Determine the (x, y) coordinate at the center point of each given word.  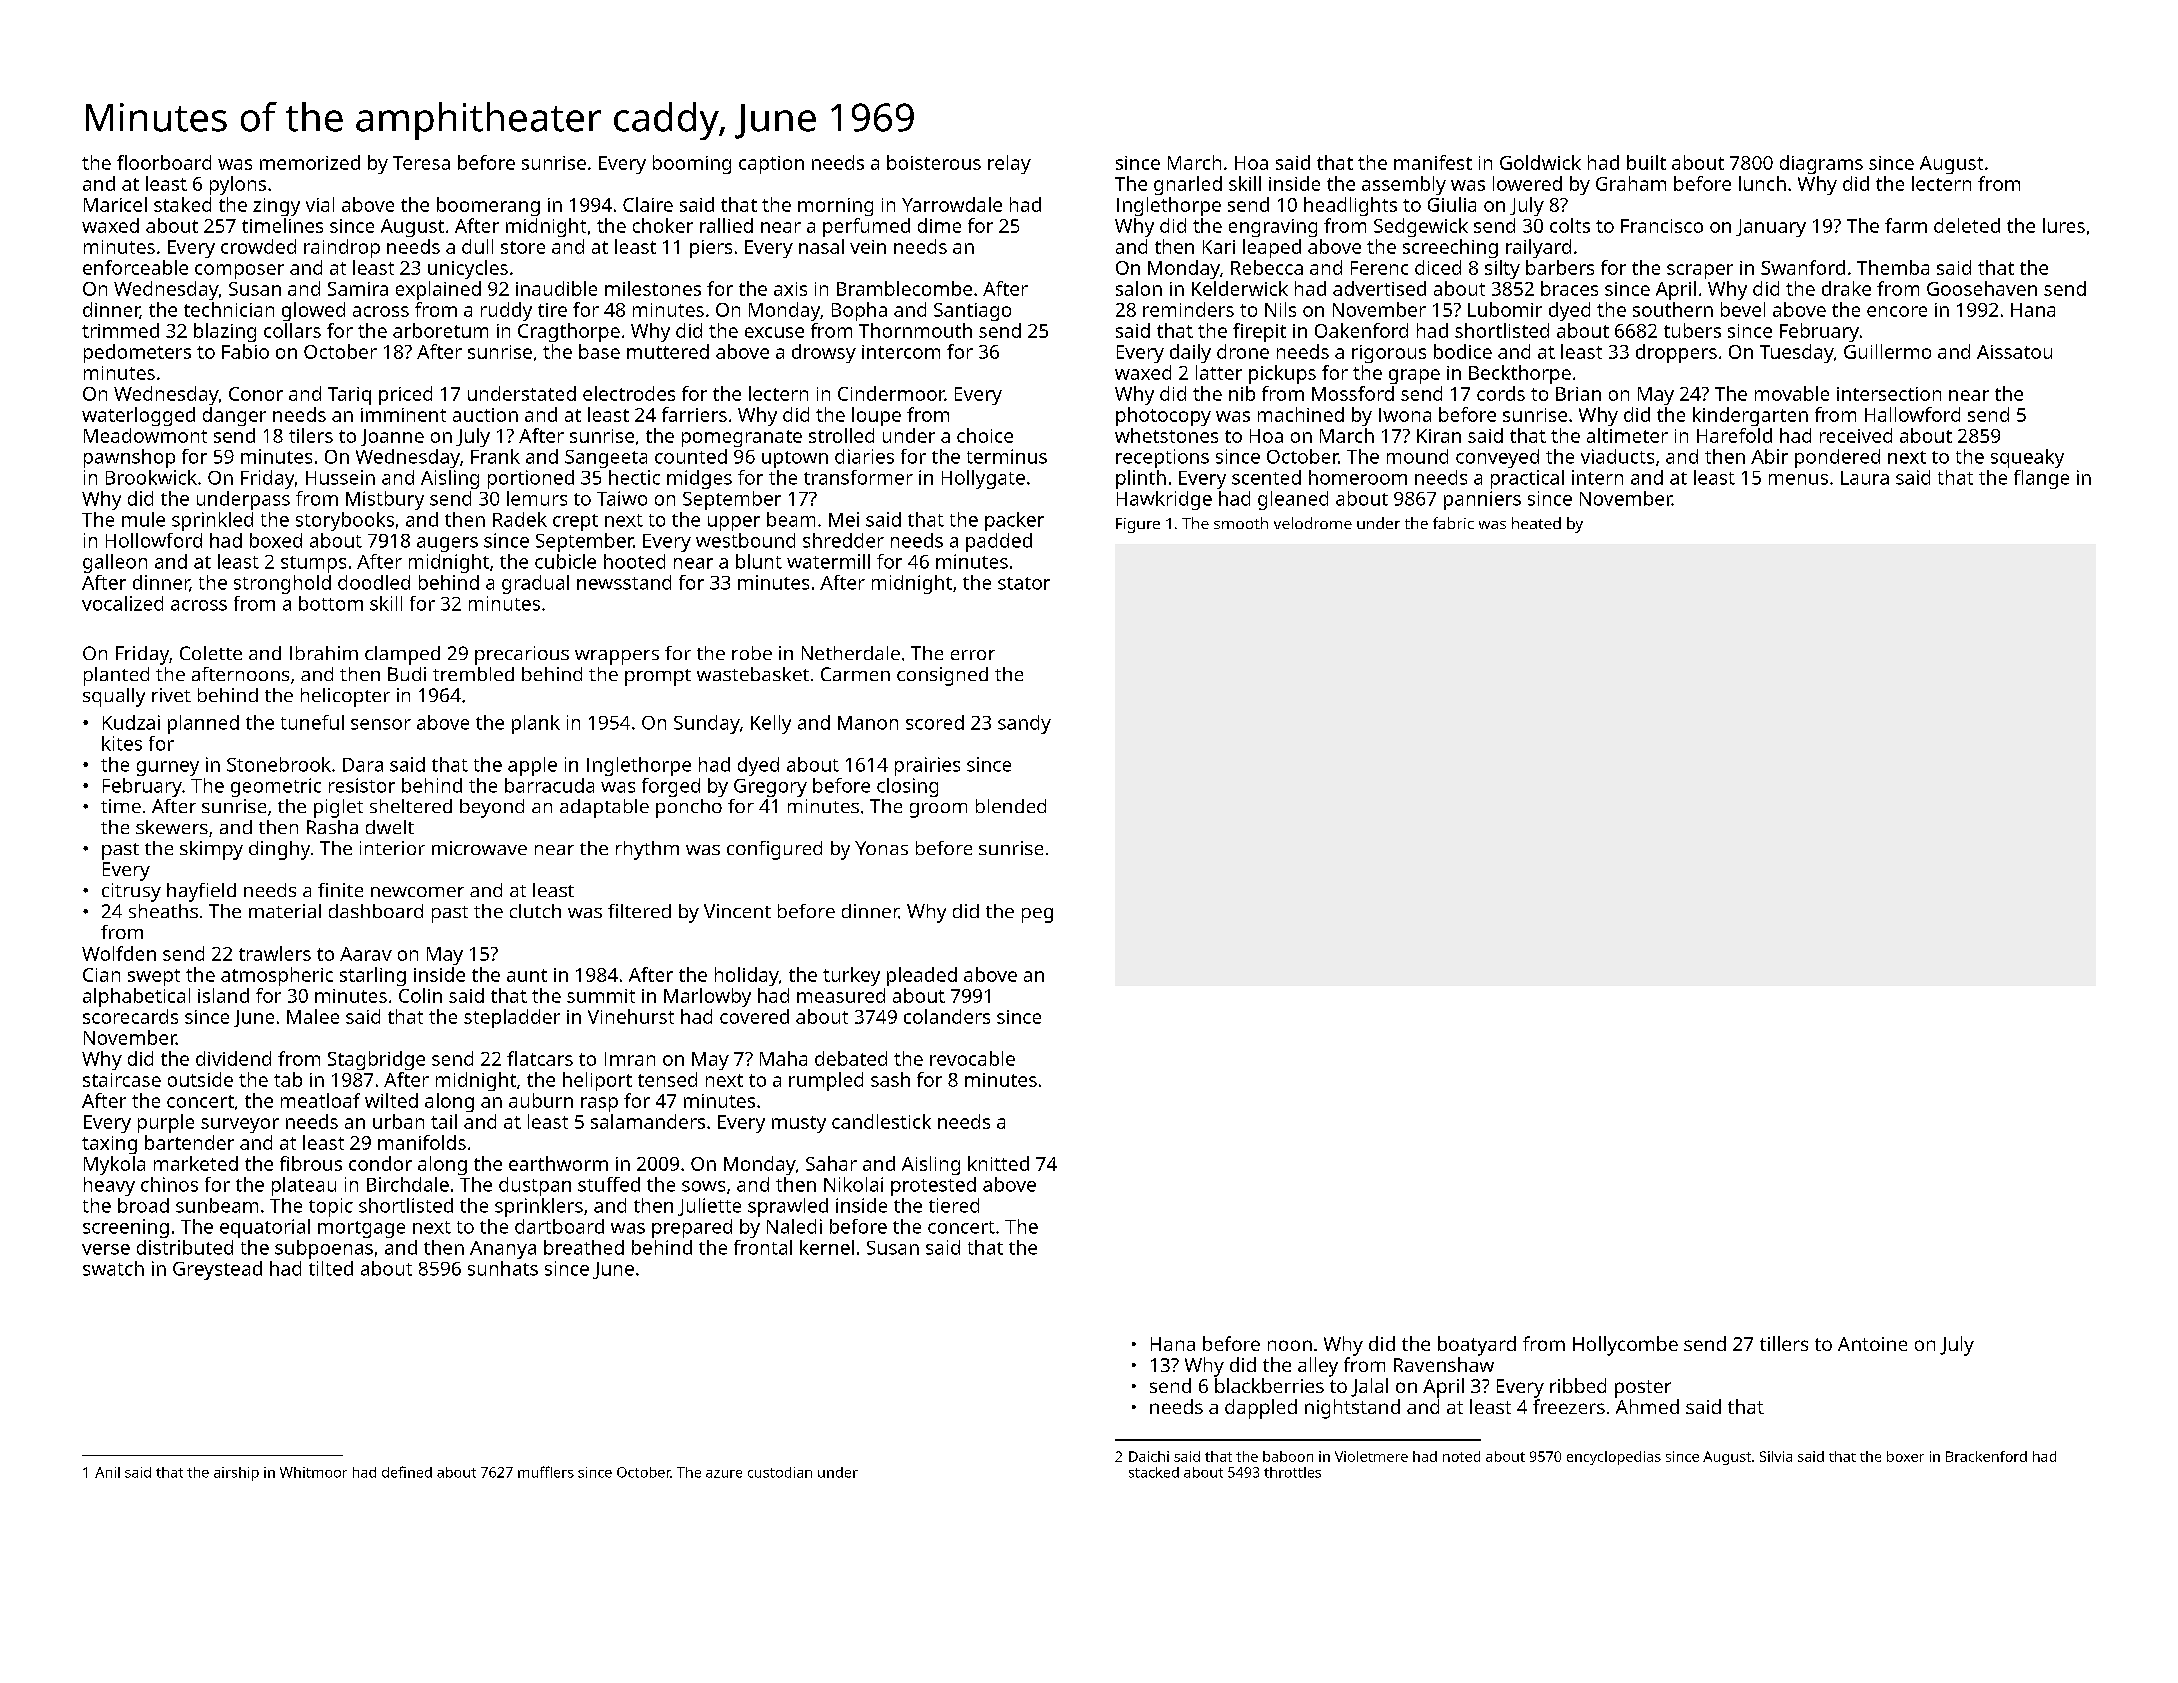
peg (1037, 915)
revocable (972, 1058)
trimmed (120, 330)
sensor (381, 724)
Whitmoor (313, 1472)
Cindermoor (891, 393)
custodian (780, 1472)
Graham (1631, 183)
